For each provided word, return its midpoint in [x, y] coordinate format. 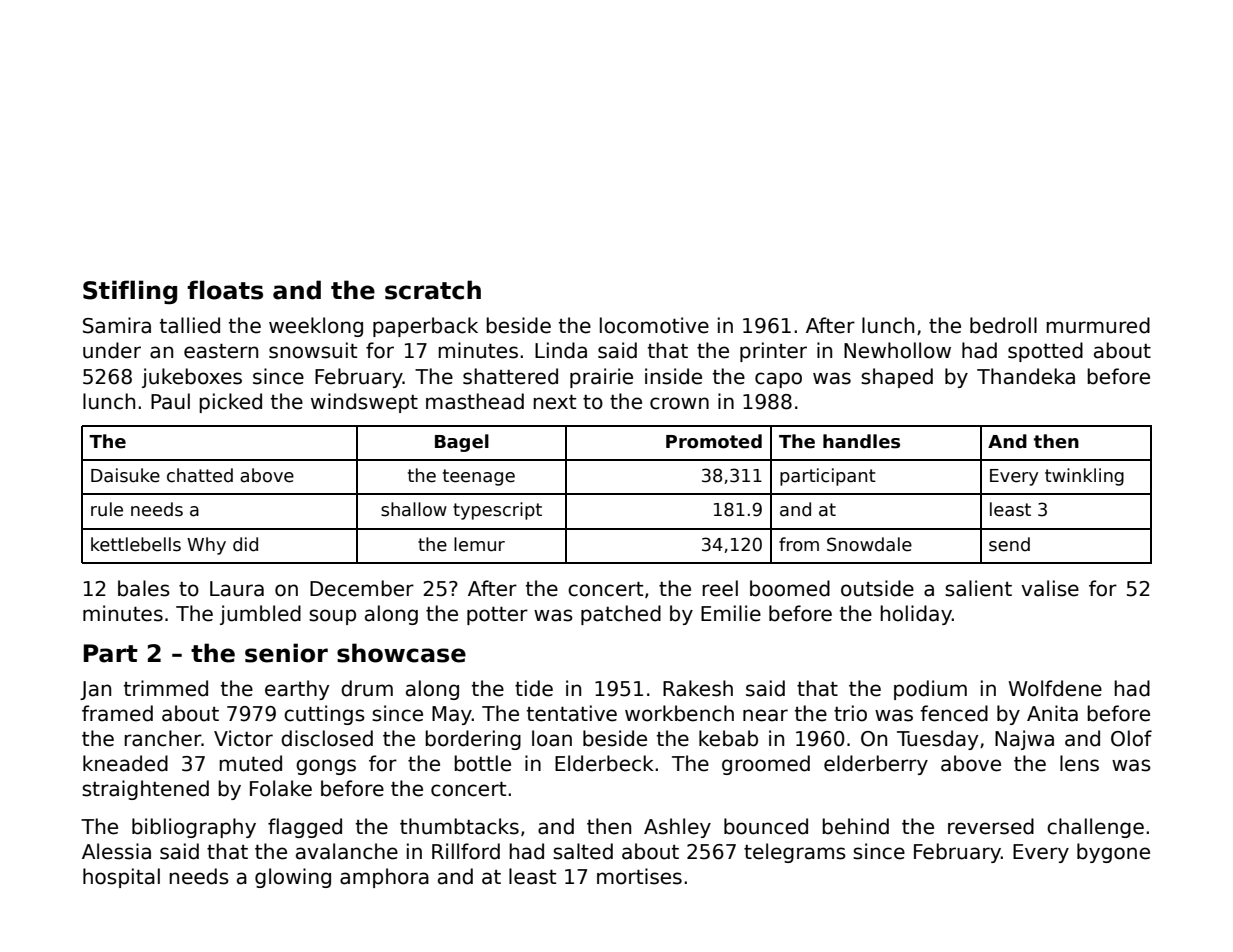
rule [107, 509]
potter [497, 616]
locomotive [654, 325]
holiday [916, 615]
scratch [433, 290]
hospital [121, 878]
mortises [639, 876]
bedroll [1003, 325]
